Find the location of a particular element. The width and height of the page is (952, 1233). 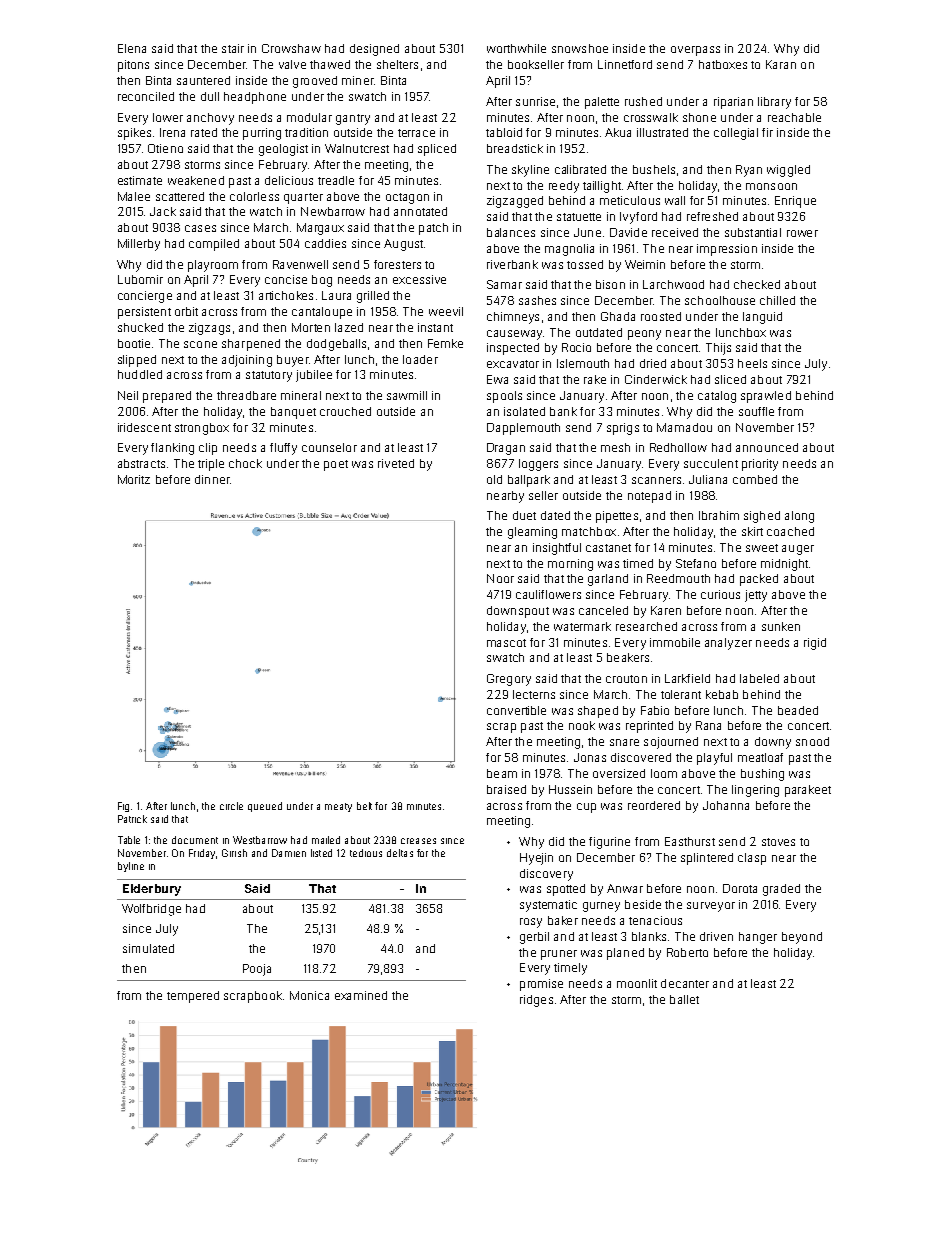

statuette is located at coordinates (579, 217).
